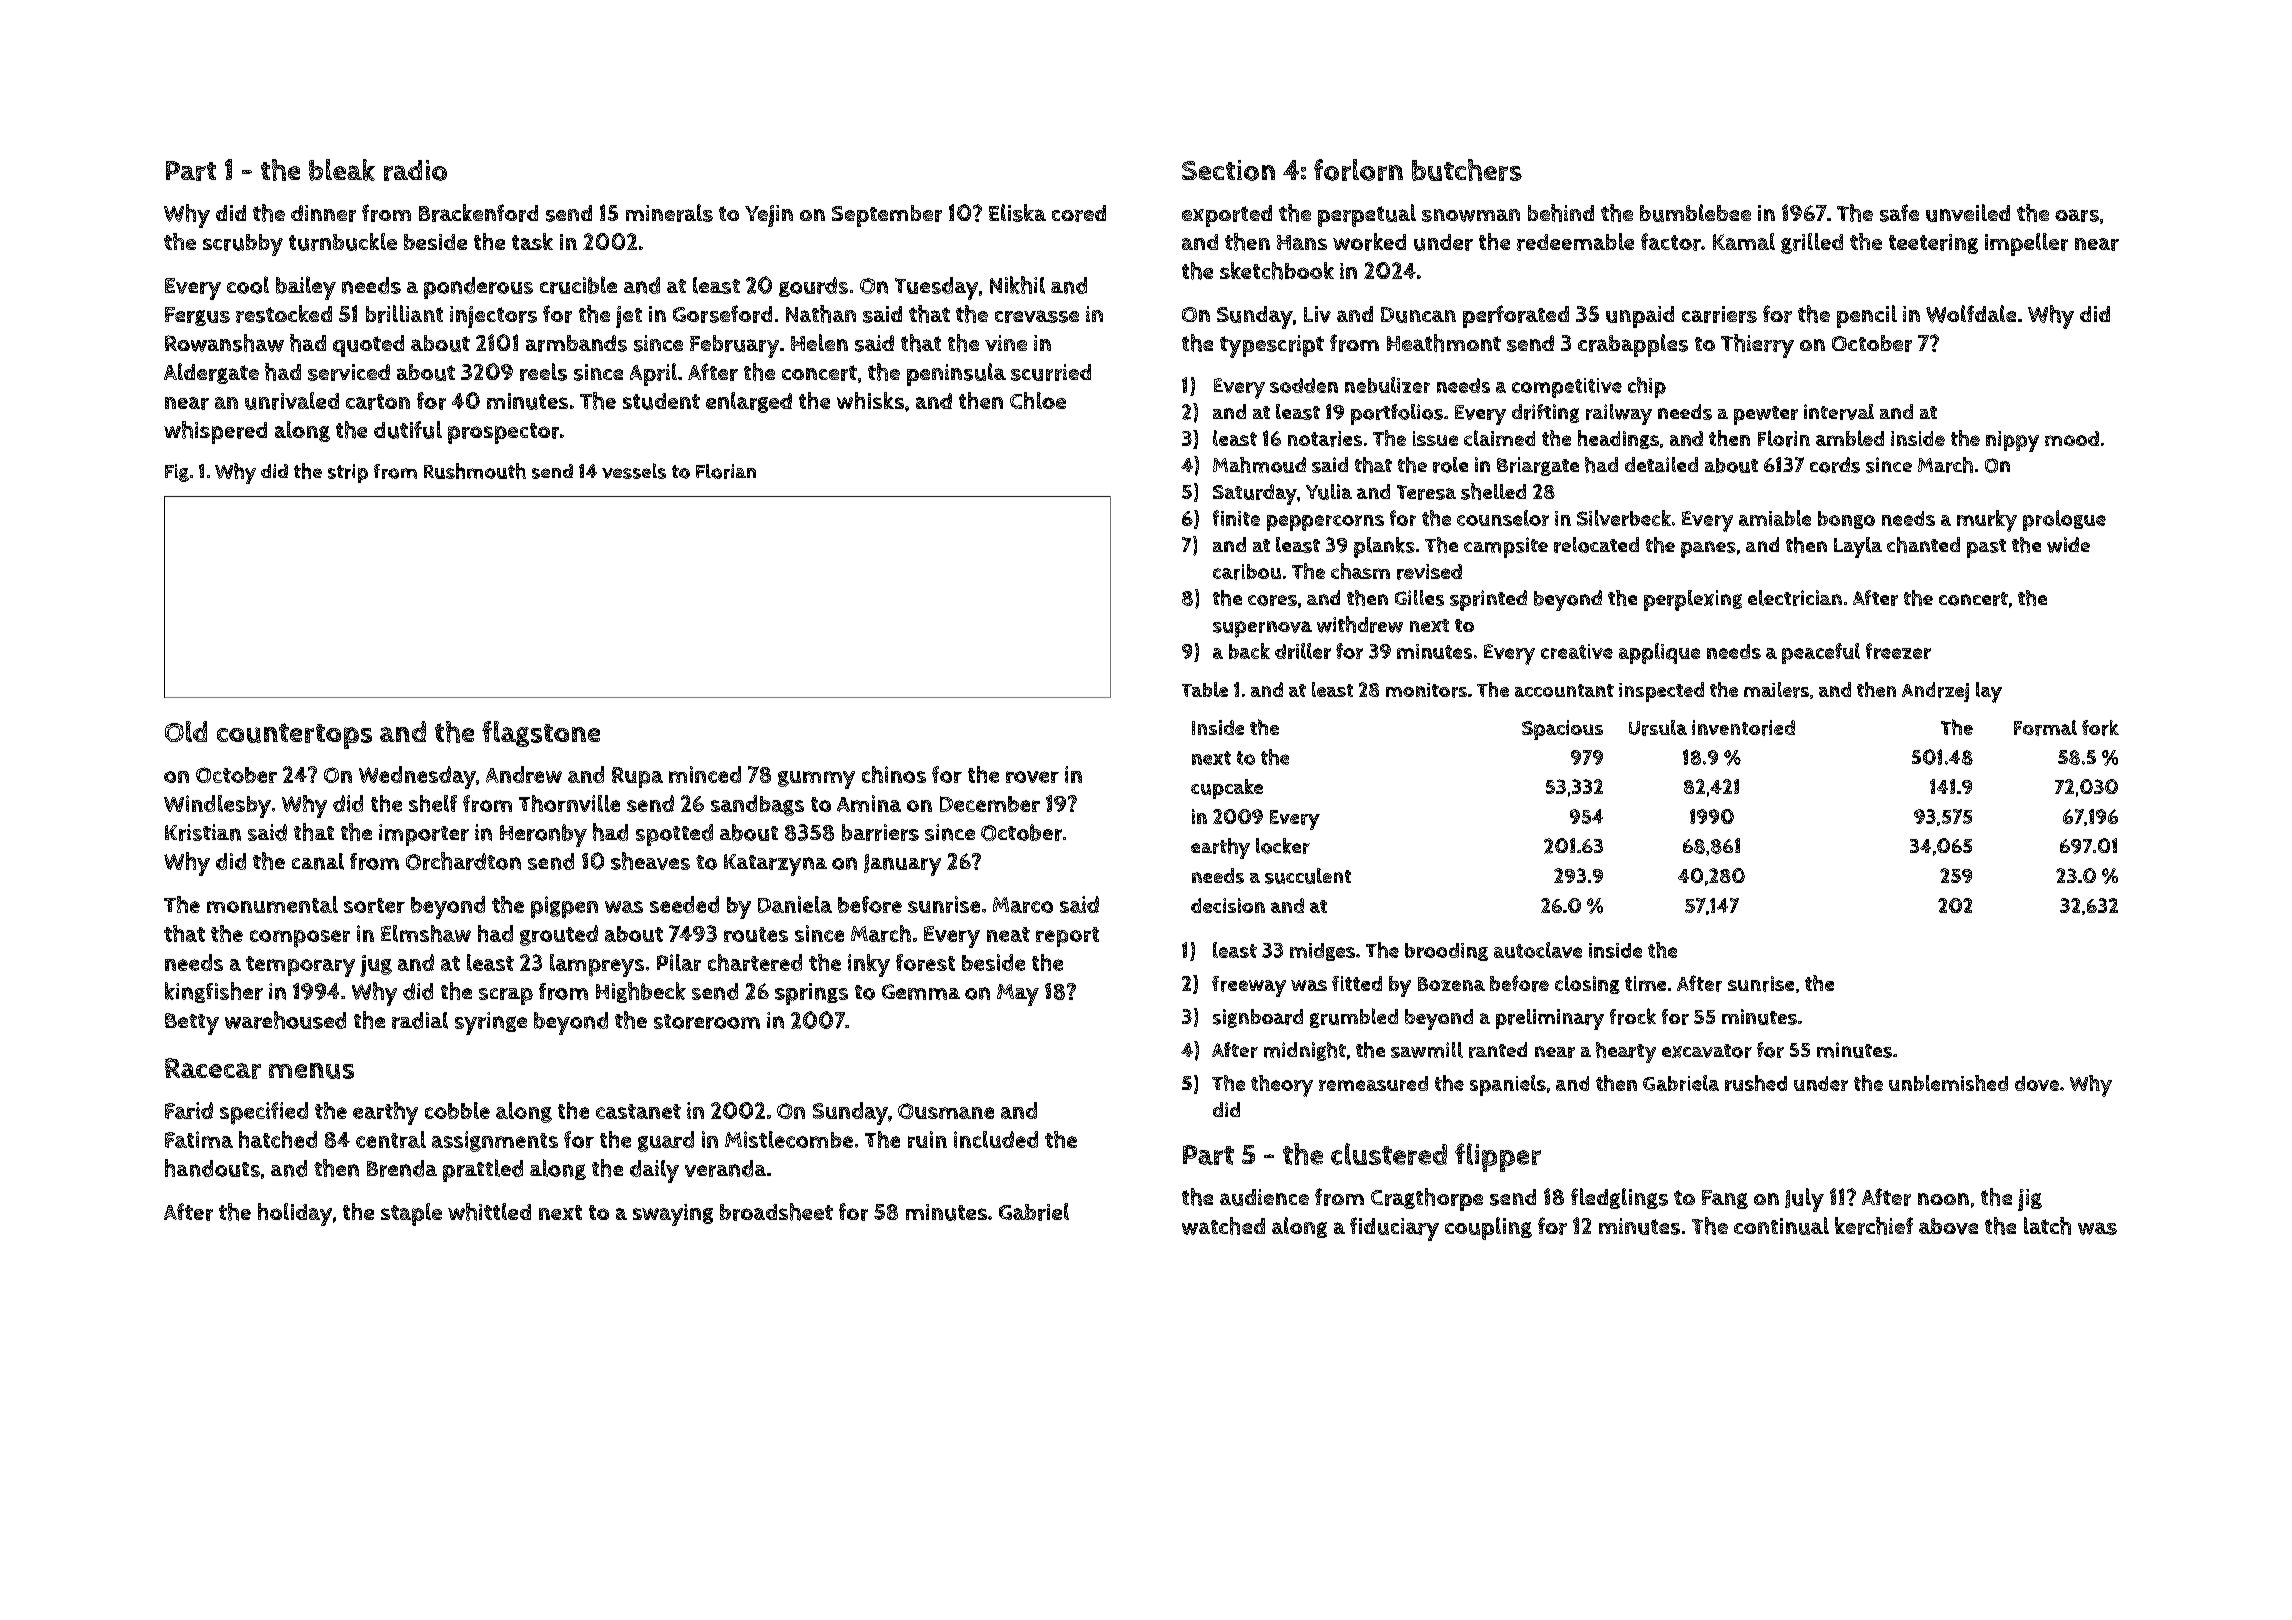  I want to click on autoclave, so click(1538, 950).
